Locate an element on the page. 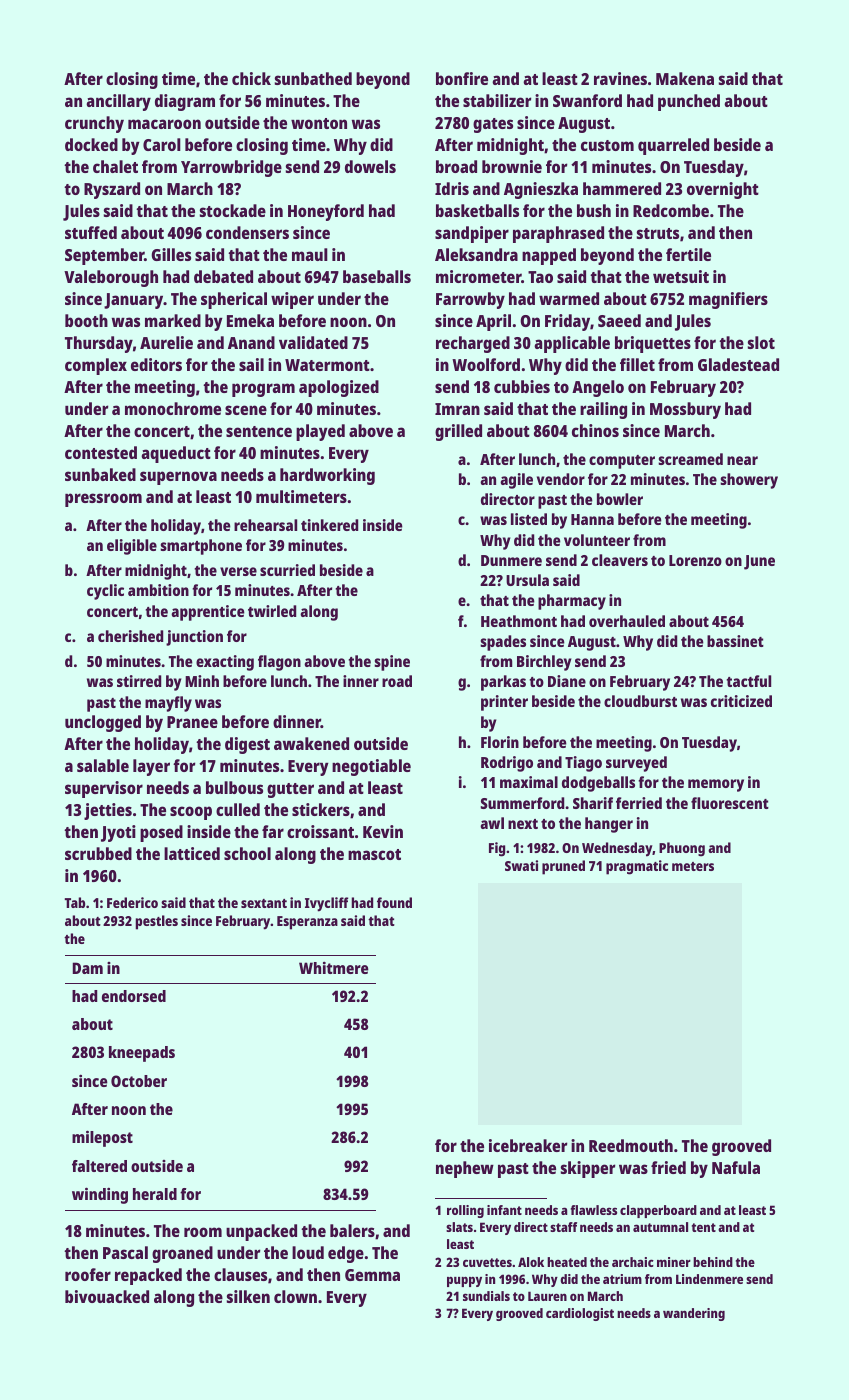 This page has height=1400, width=849. Aurelie is located at coordinates (166, 342).
